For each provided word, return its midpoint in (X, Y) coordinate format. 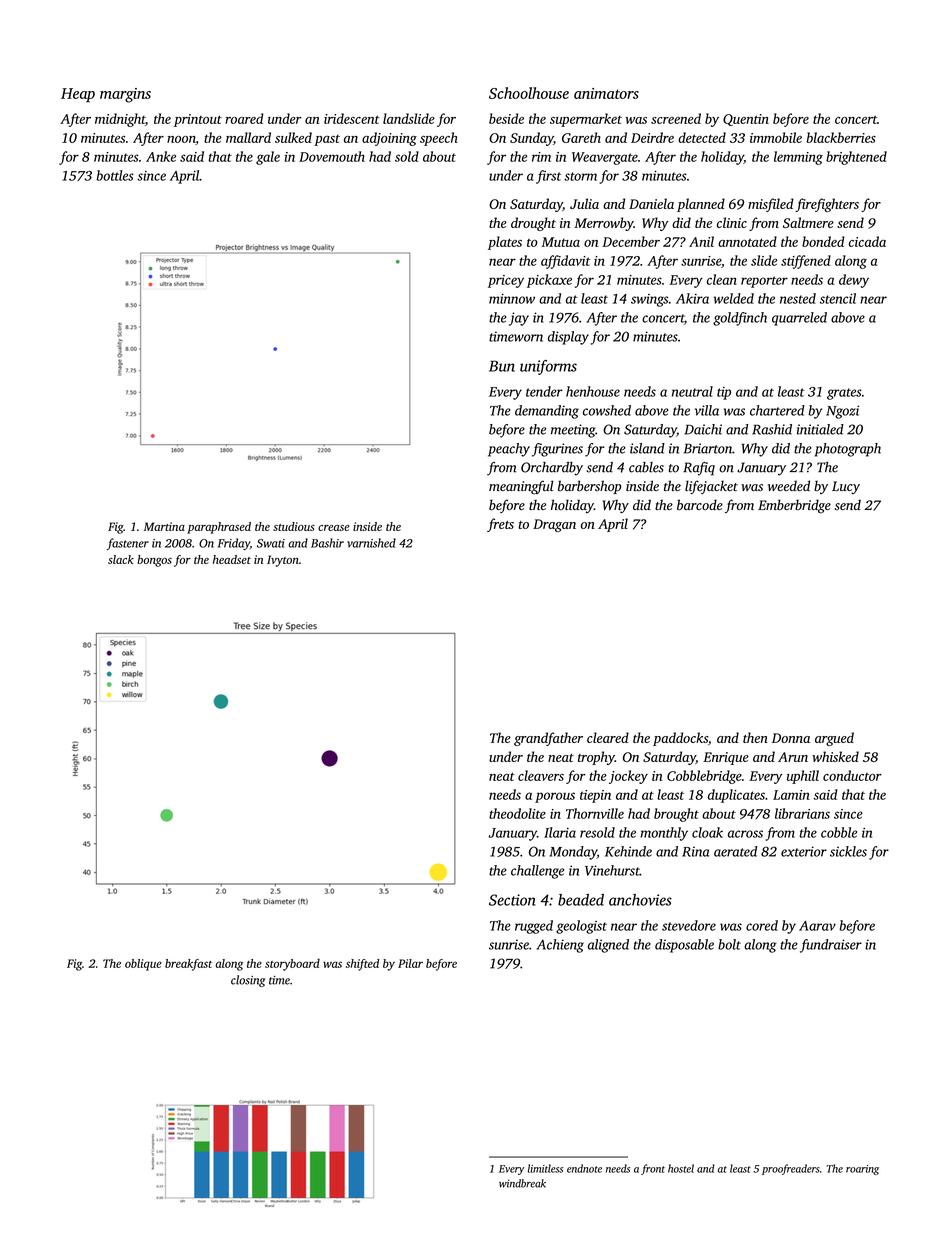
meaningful (521, 487)
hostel (681, 1168)
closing (248, 981)
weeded (789, 485)
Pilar (410, 963)
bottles (115, 175)
